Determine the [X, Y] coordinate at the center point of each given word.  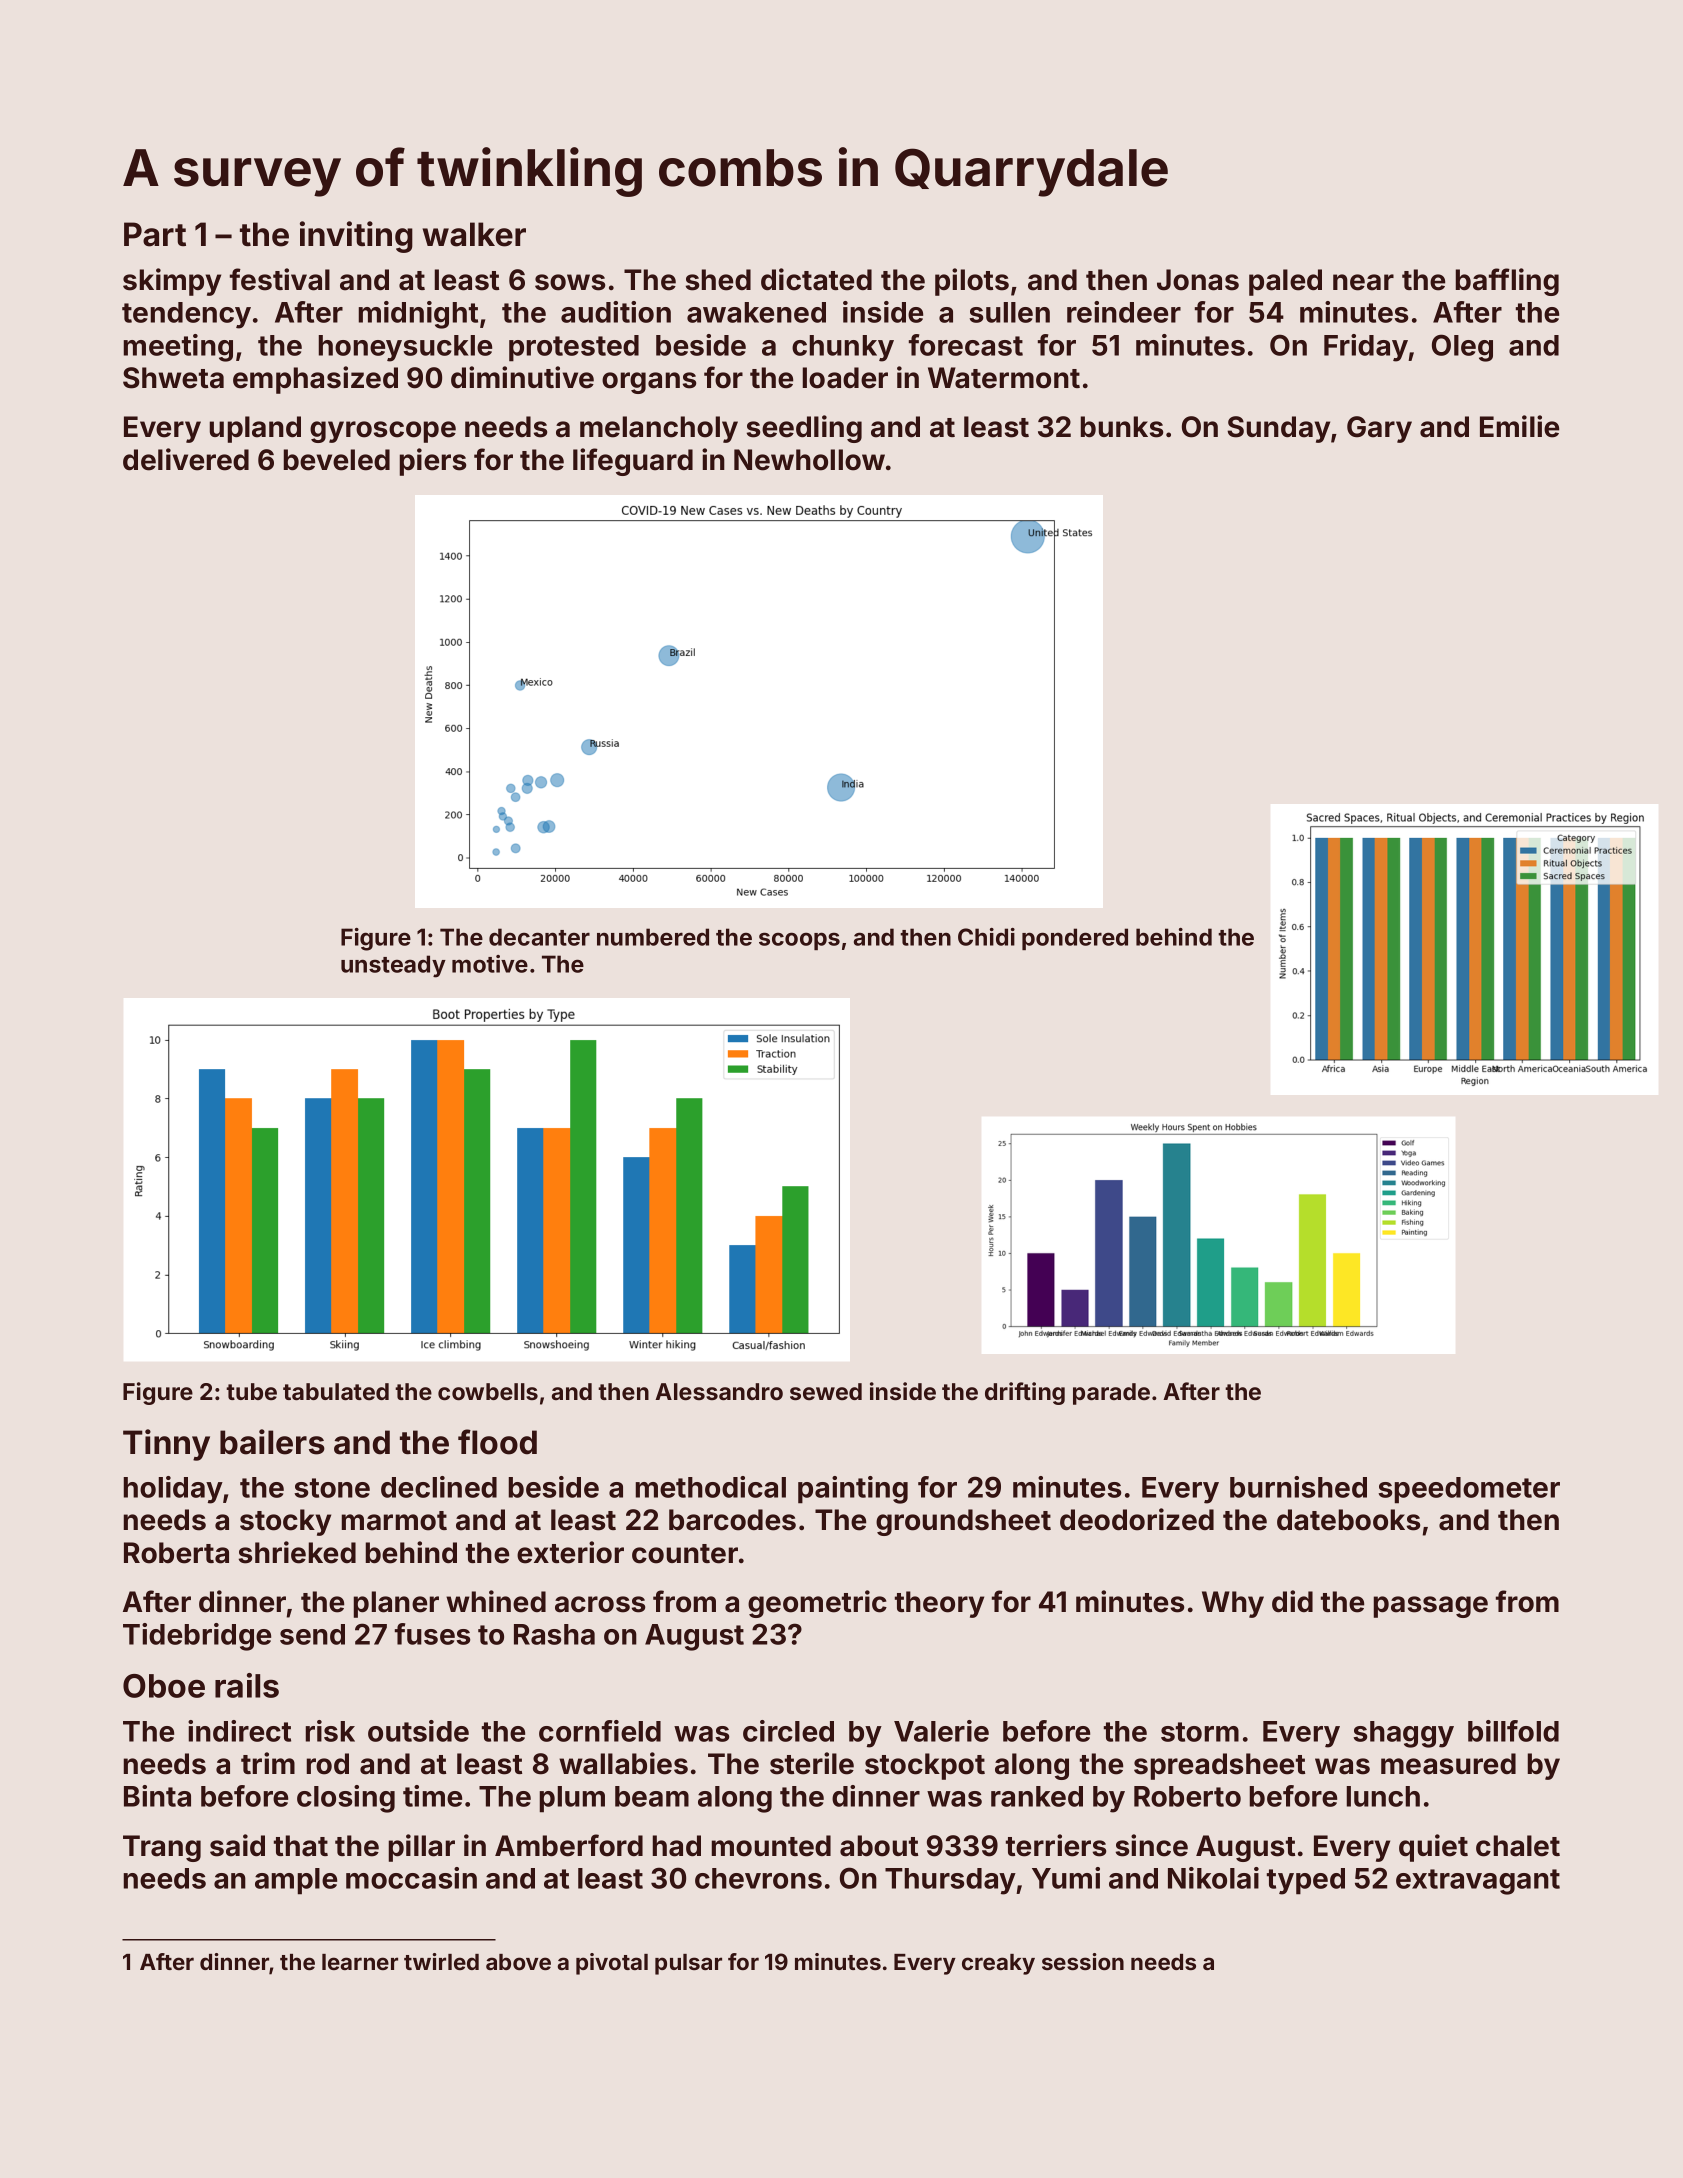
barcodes [732, 1520]
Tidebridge [197, 1637]
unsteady [393, 966]
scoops [799, 941]
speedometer [1469, 1490]
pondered [1075, 939]
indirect [239, 1731]
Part [155, 234]
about [879, 1846]
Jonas [1198, 280]
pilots [972, 282]
